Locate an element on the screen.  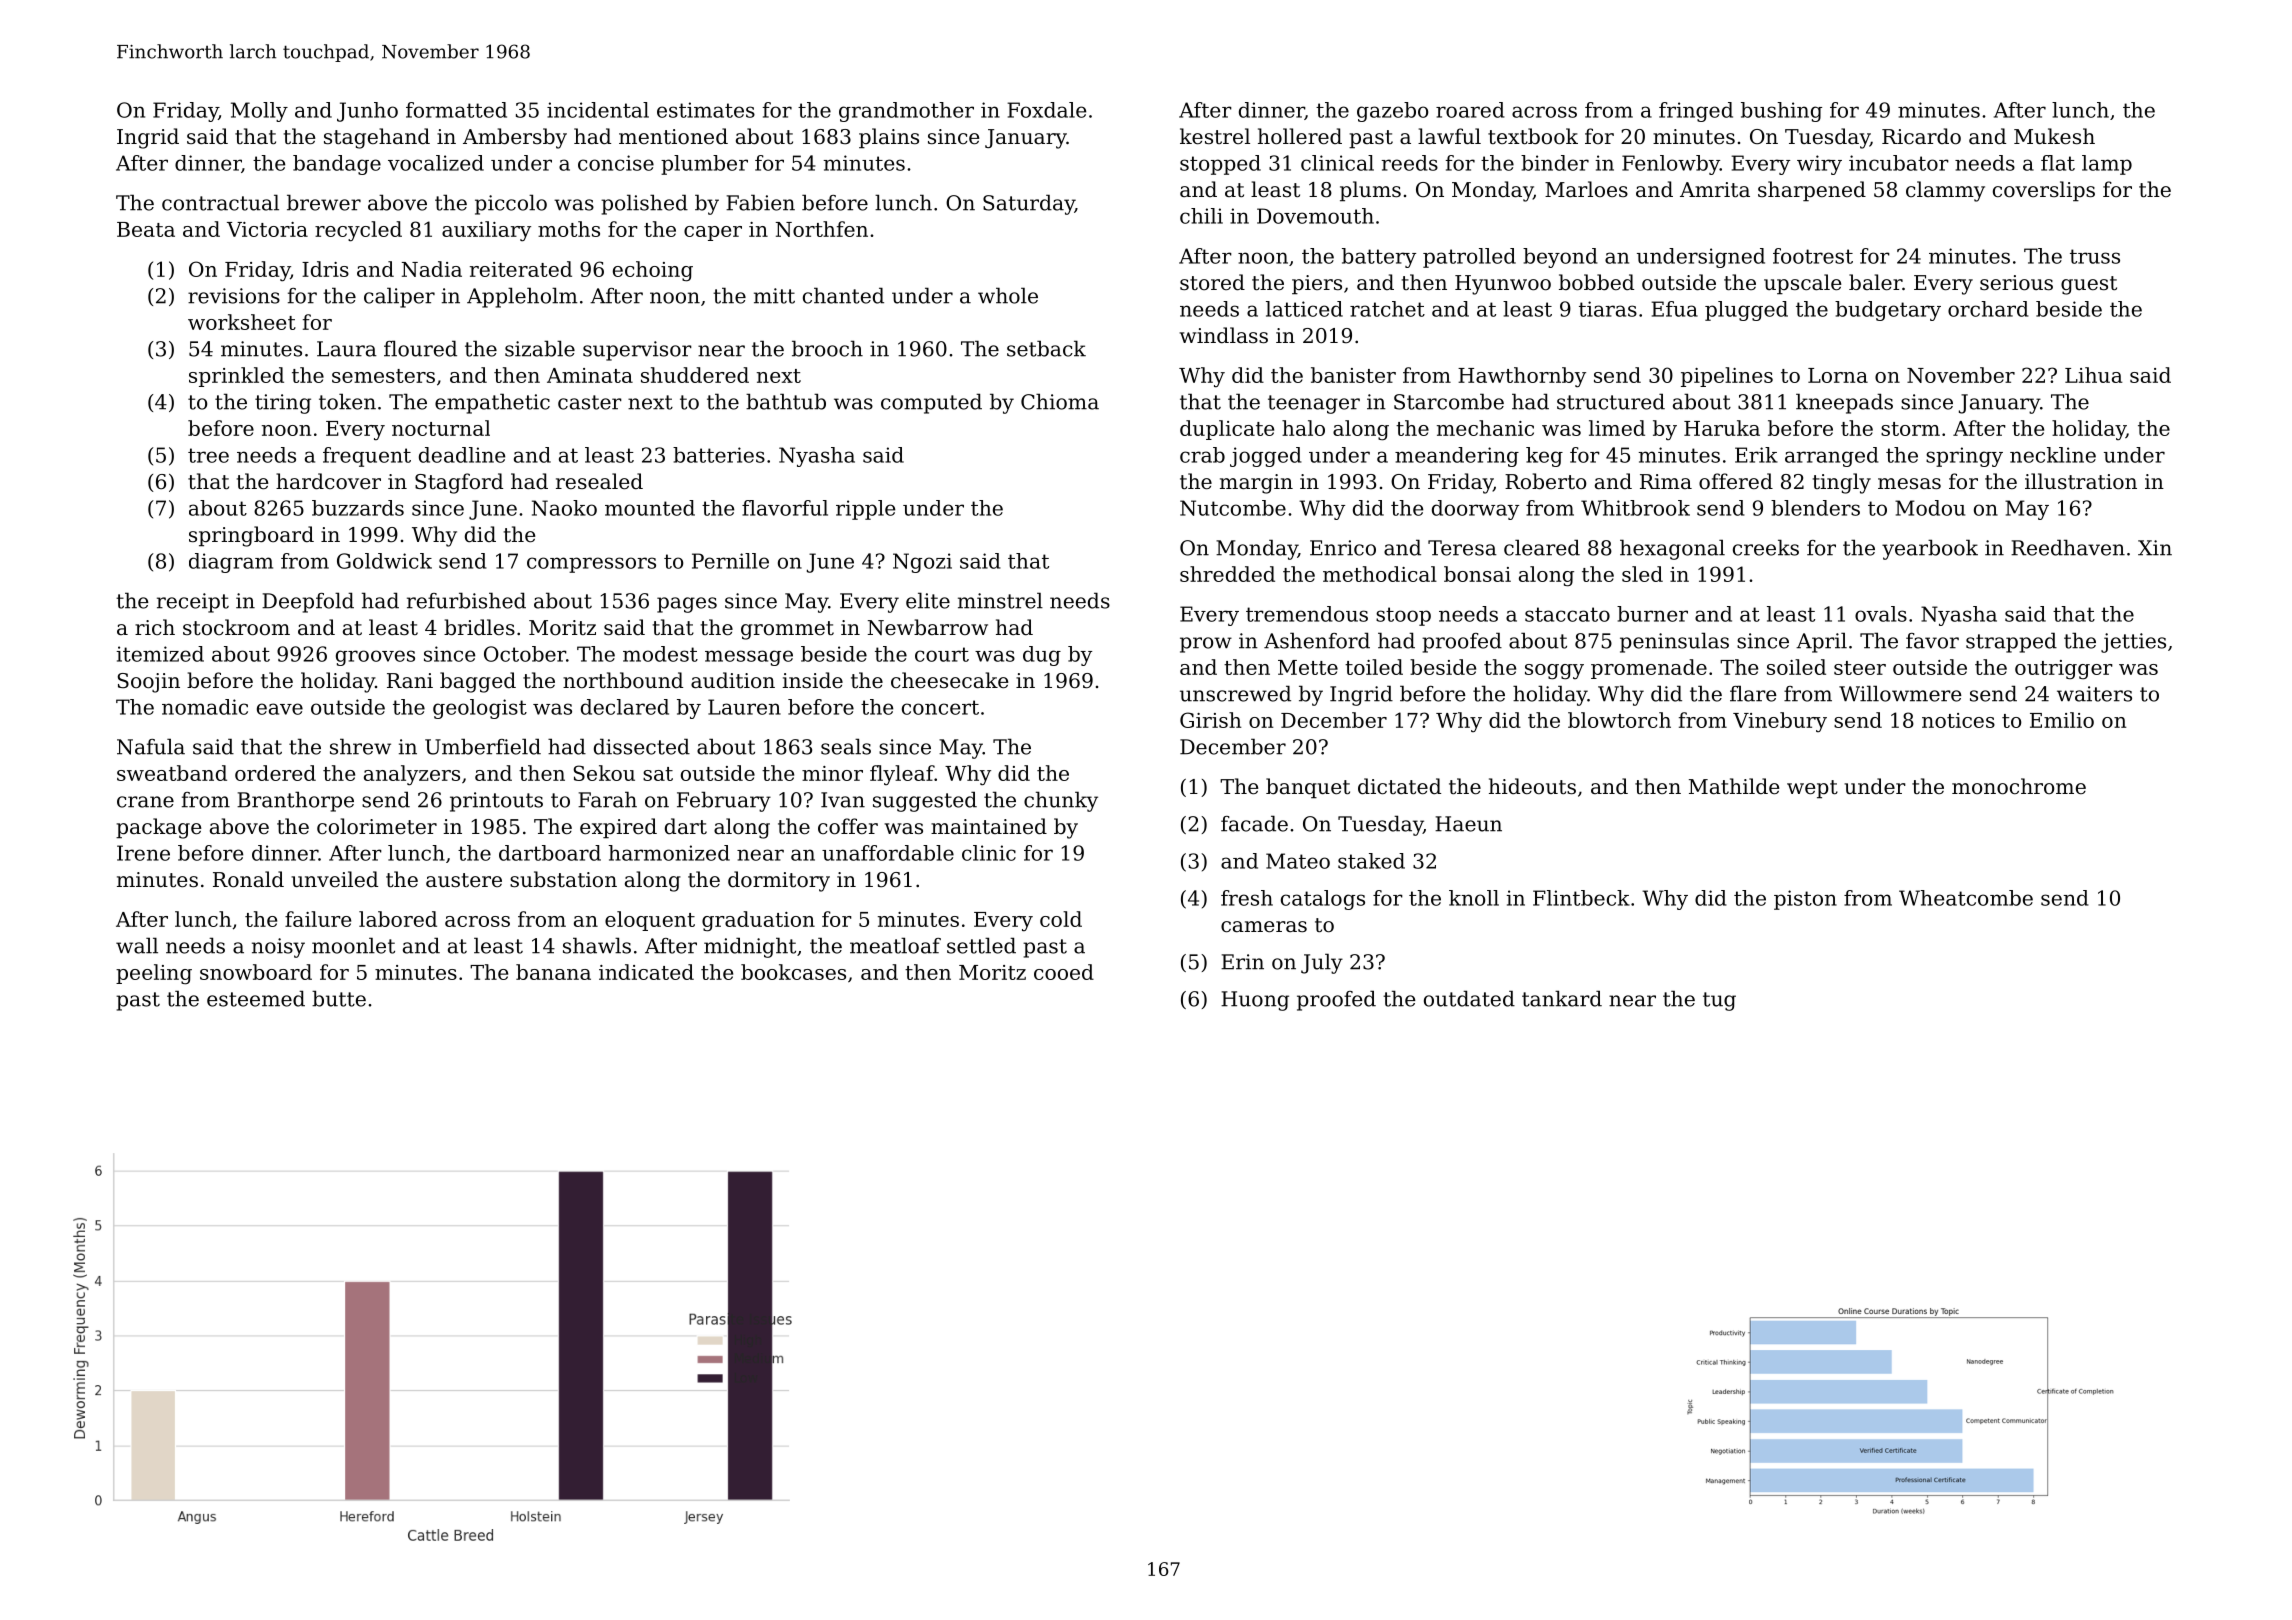
Molly is located at coordinates (259, 112).
